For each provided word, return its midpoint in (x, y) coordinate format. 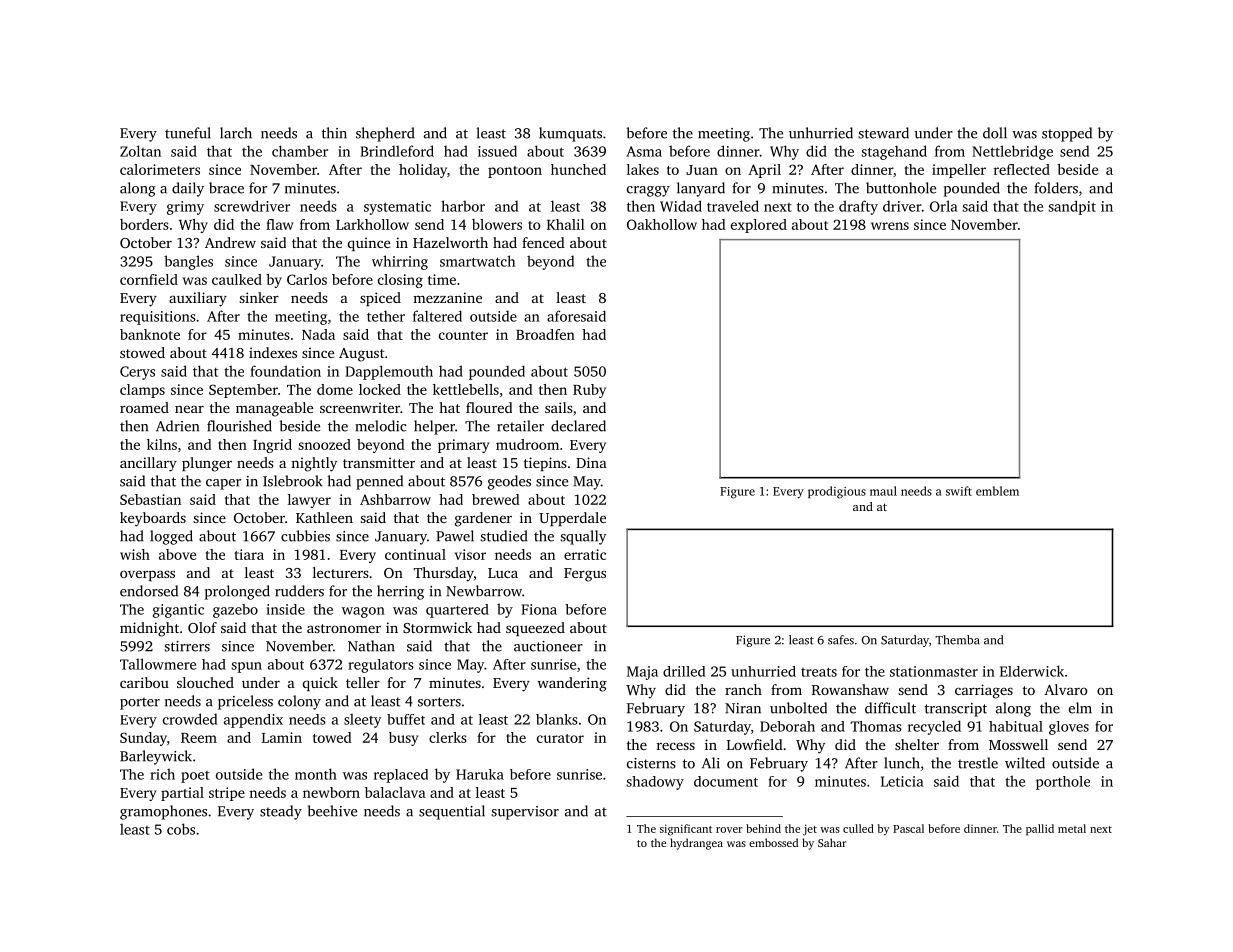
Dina (591, 462)
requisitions (158, 318)
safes (841, 640)
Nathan (371, 646)
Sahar (832, 842)
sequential (452, 812)
